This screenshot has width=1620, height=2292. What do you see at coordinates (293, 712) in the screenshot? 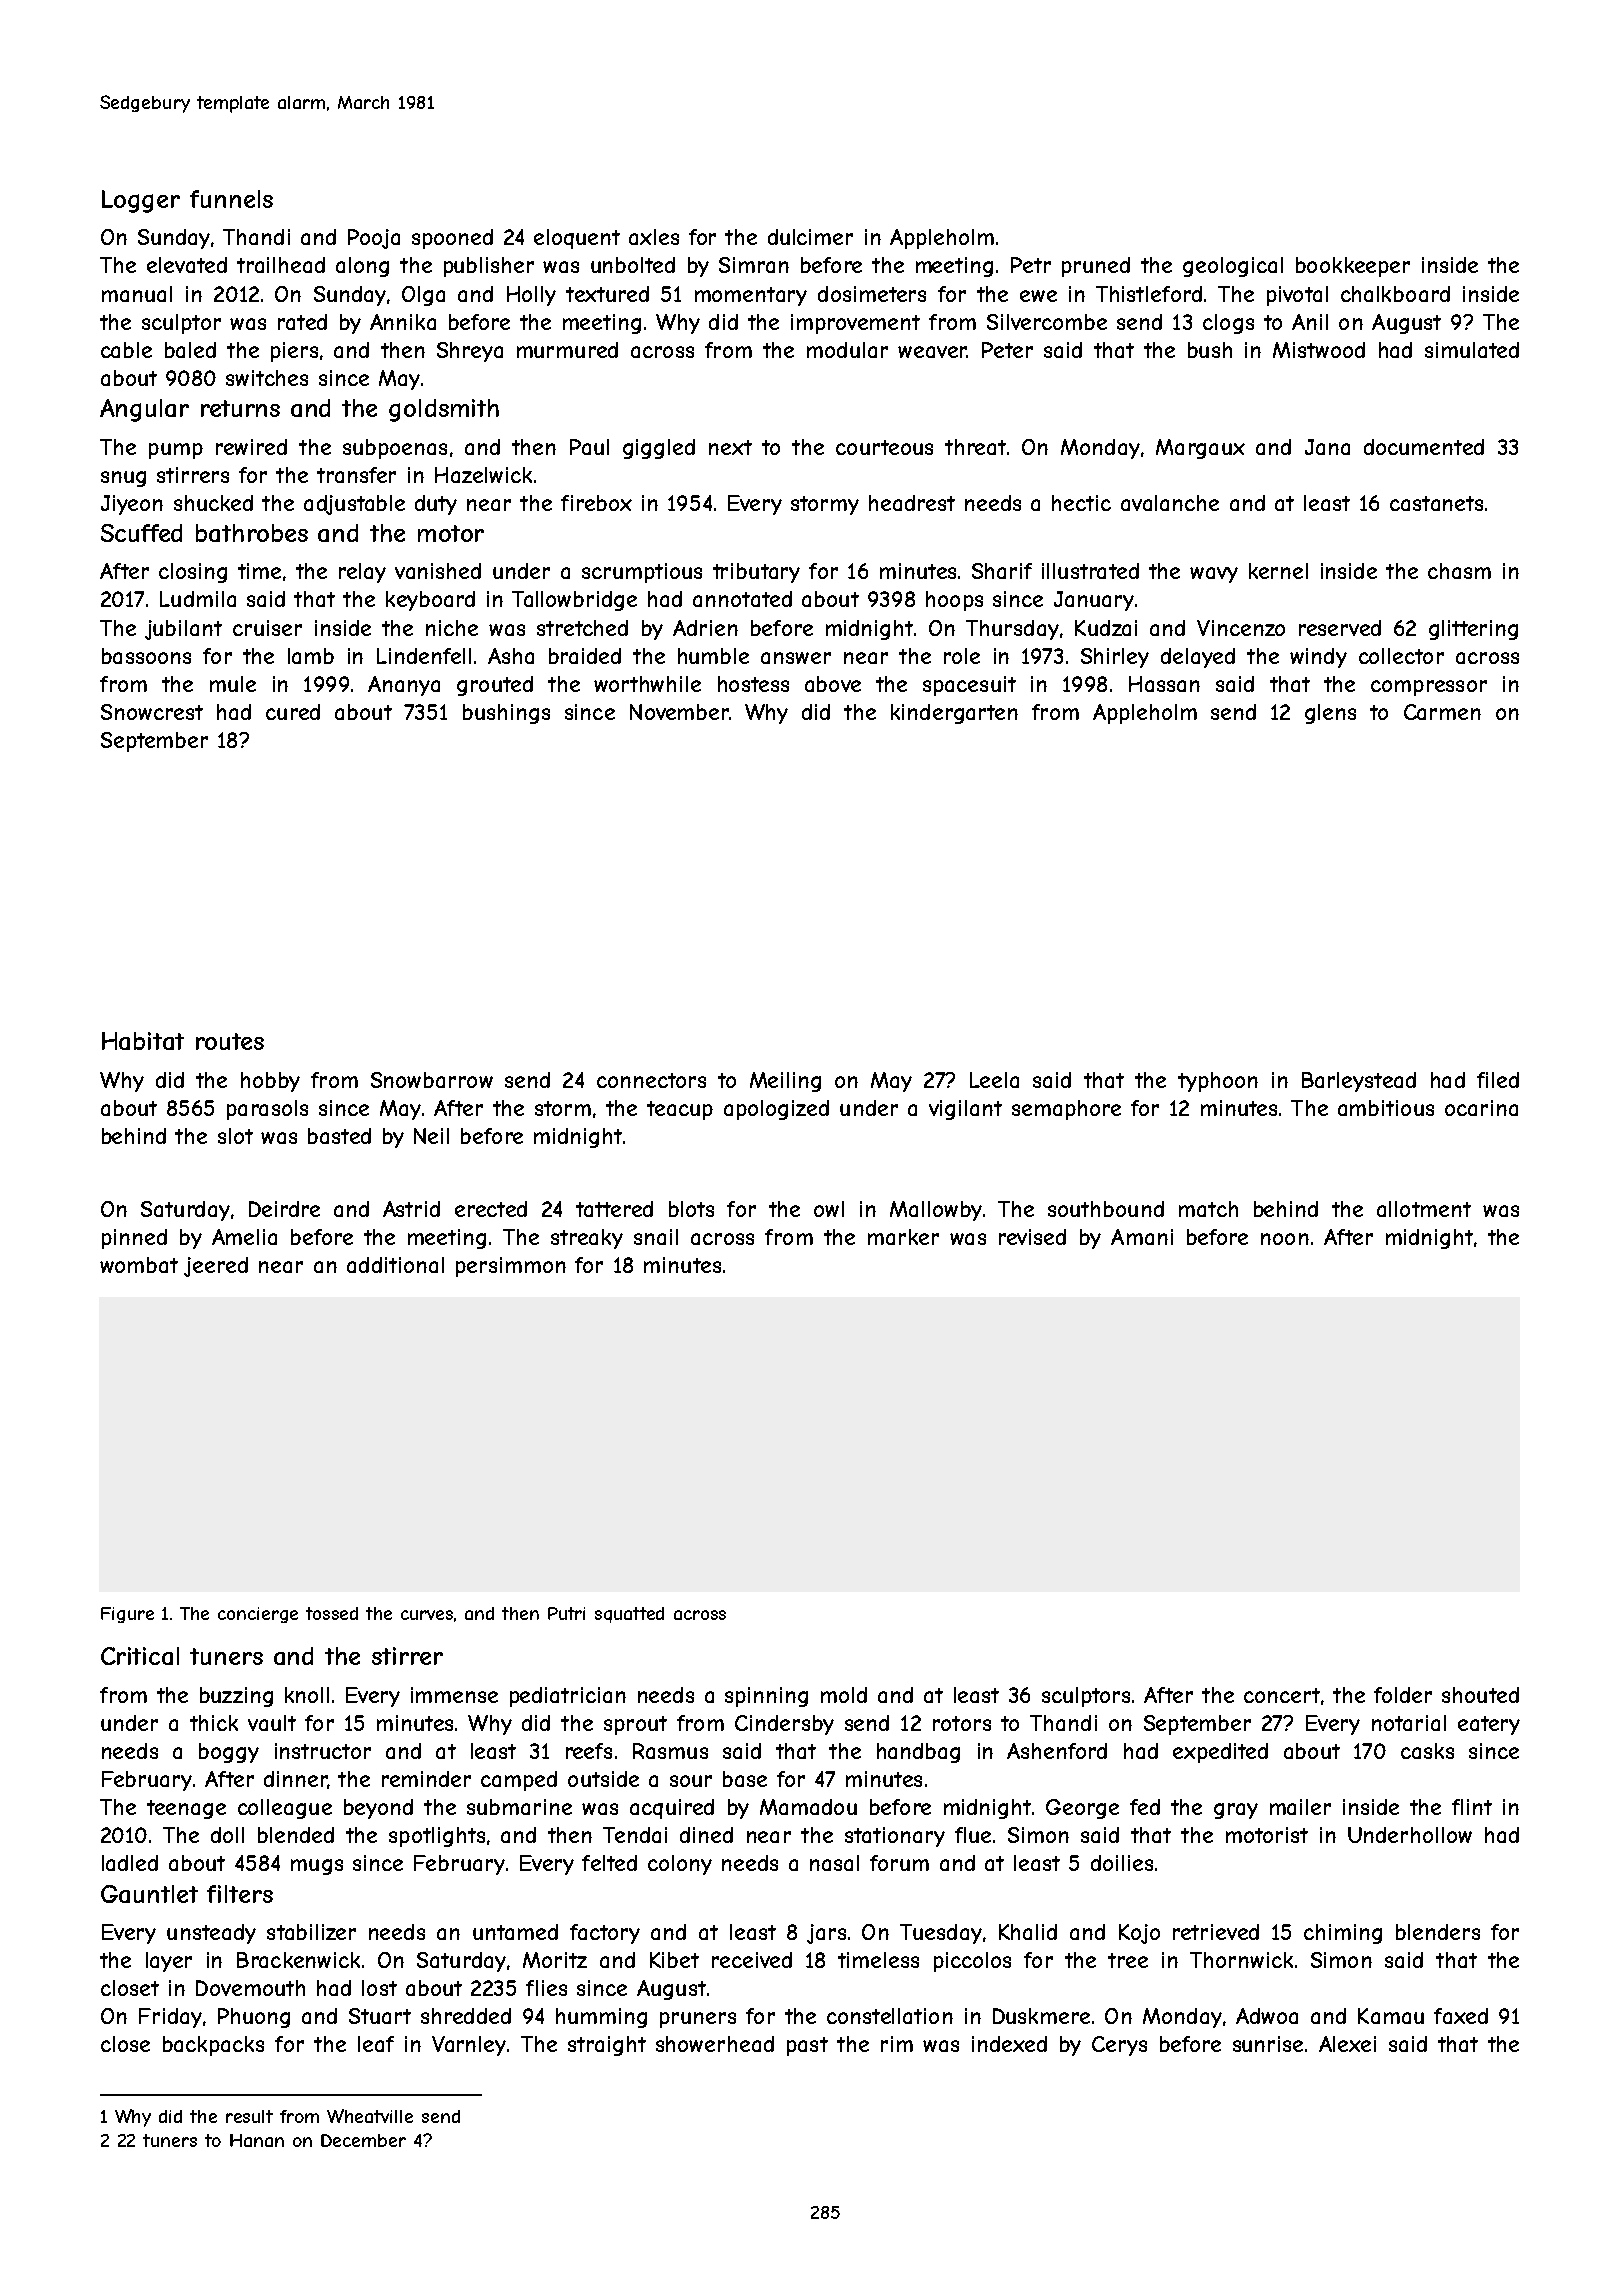
I see `cured` at bounding box center [293, 712].
